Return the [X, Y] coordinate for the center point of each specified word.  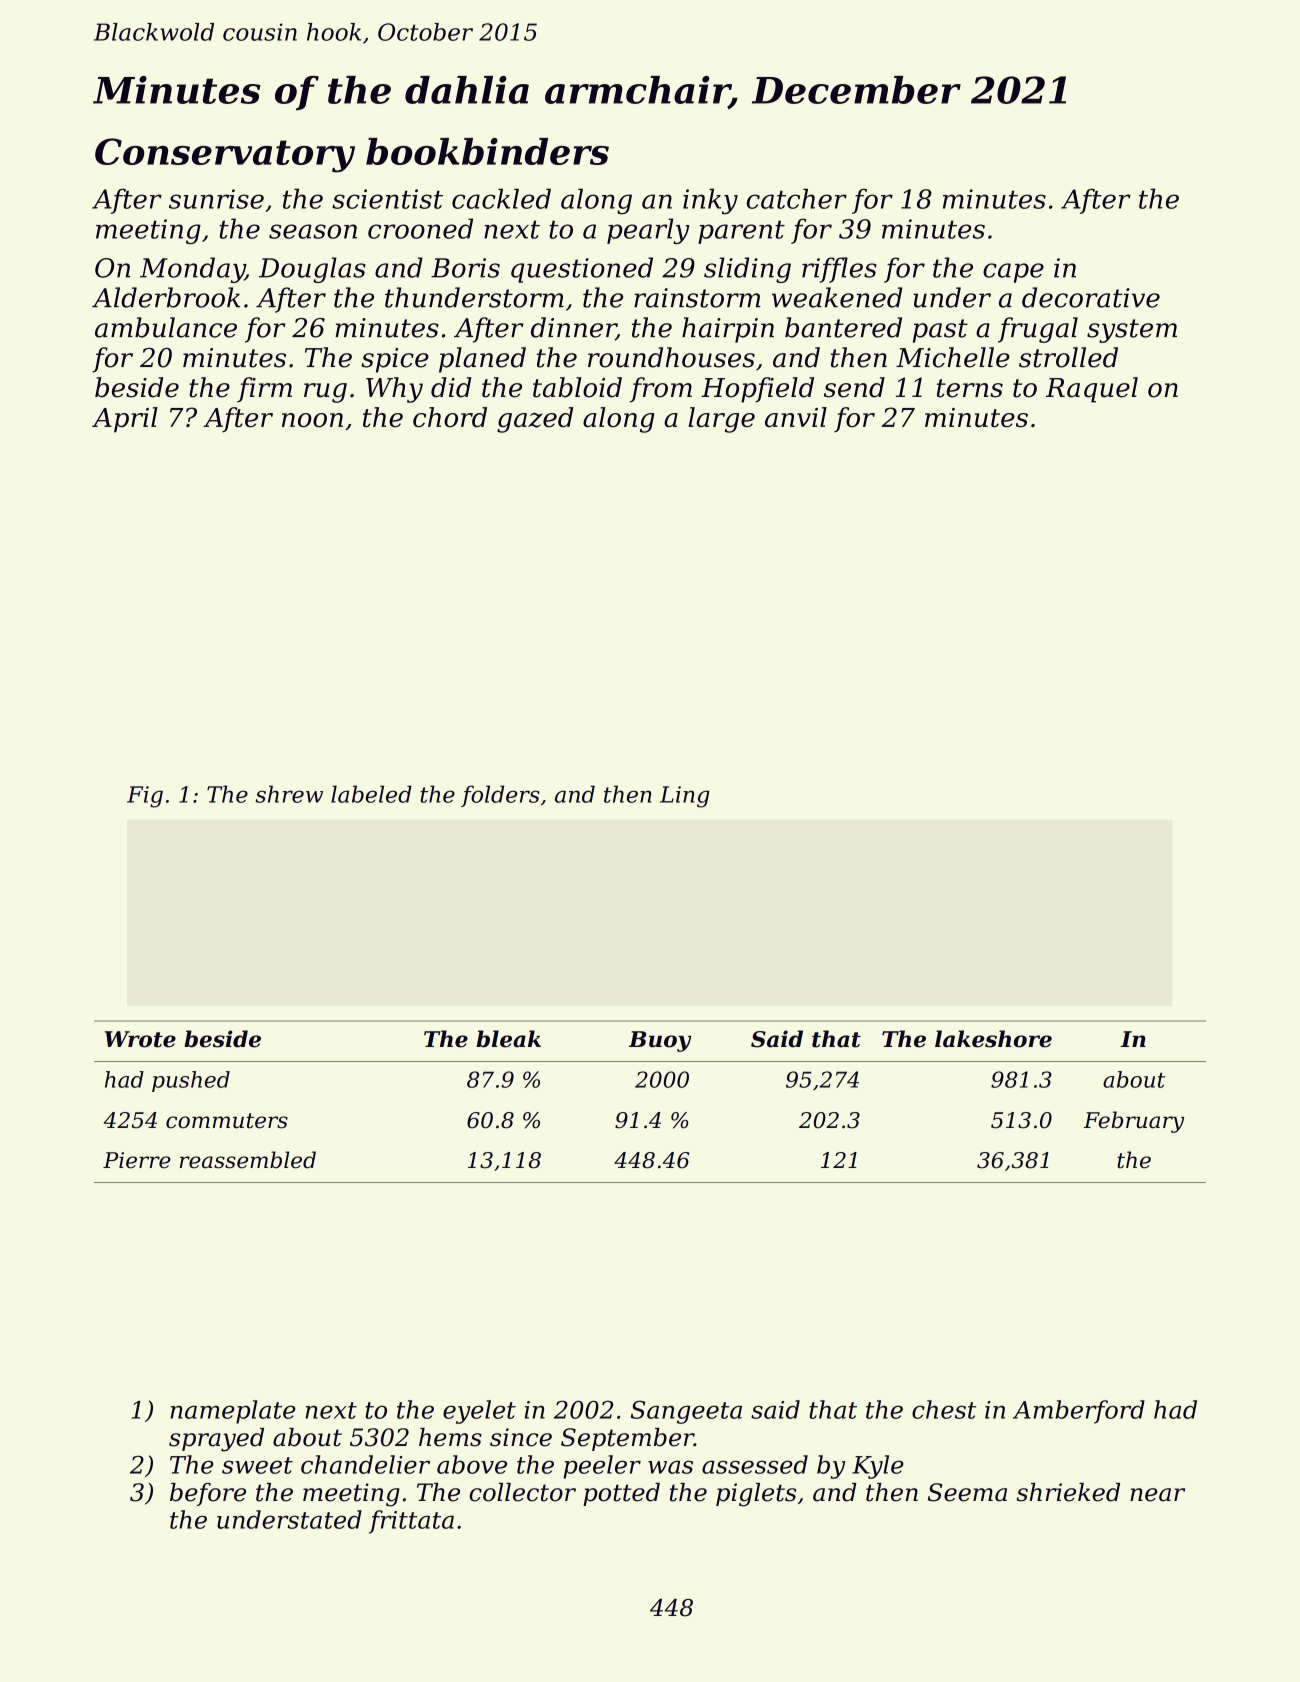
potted [621, 1494]
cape [1013, 273]
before [208, 1494]
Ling [685, 797]
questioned [582, 270]
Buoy [660, 1041]
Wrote [140, 1039]
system [1132, 331]
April [125, 420]
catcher [797, 198]
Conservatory [225, 155]
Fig [145, 797]
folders [500, 796]
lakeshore [993, 1039]
